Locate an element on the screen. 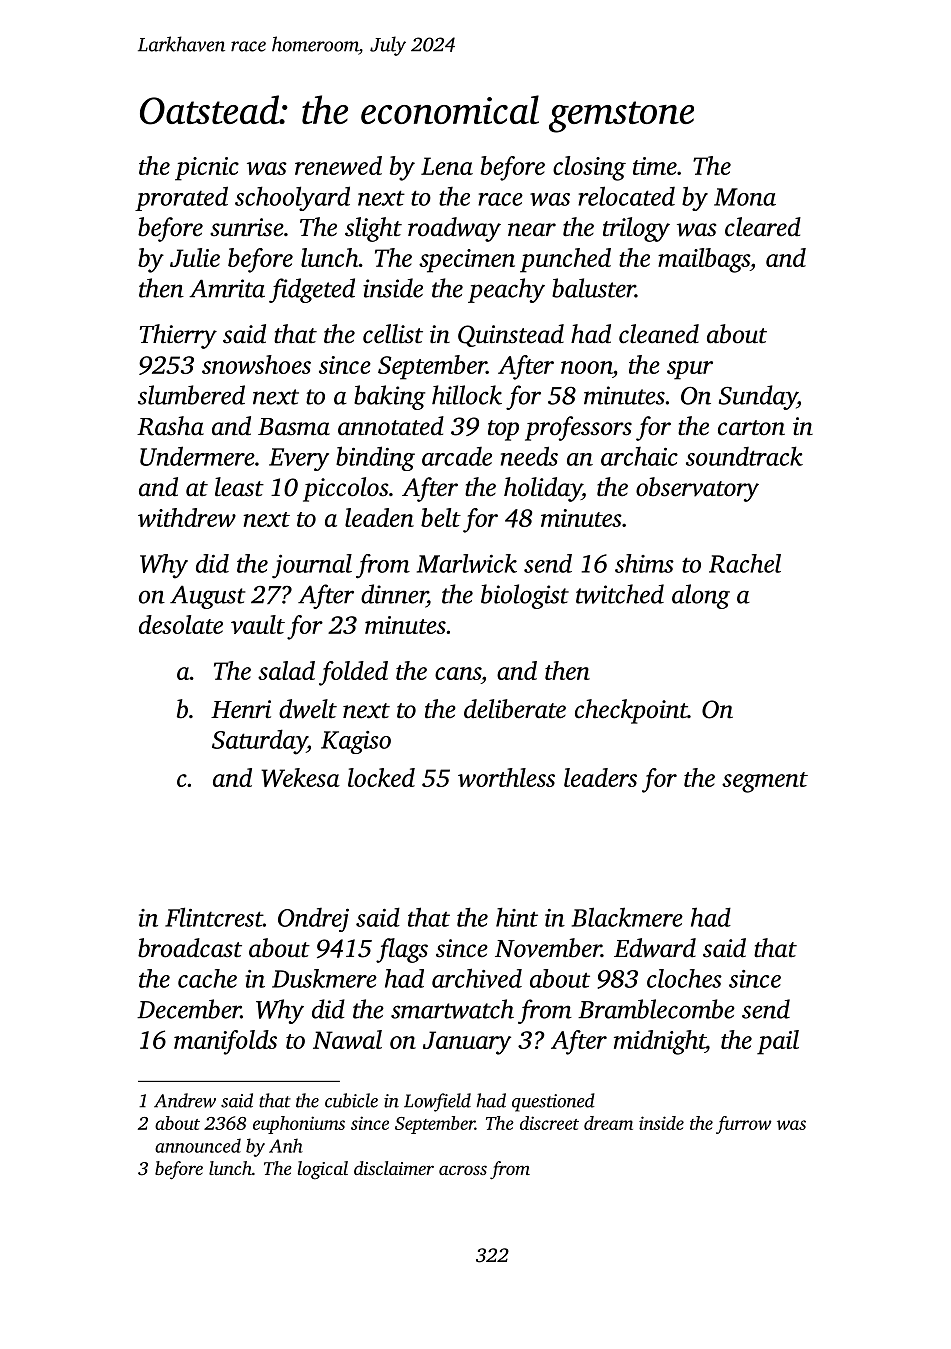  euphoniums is located at coordinates (299, 1125).
